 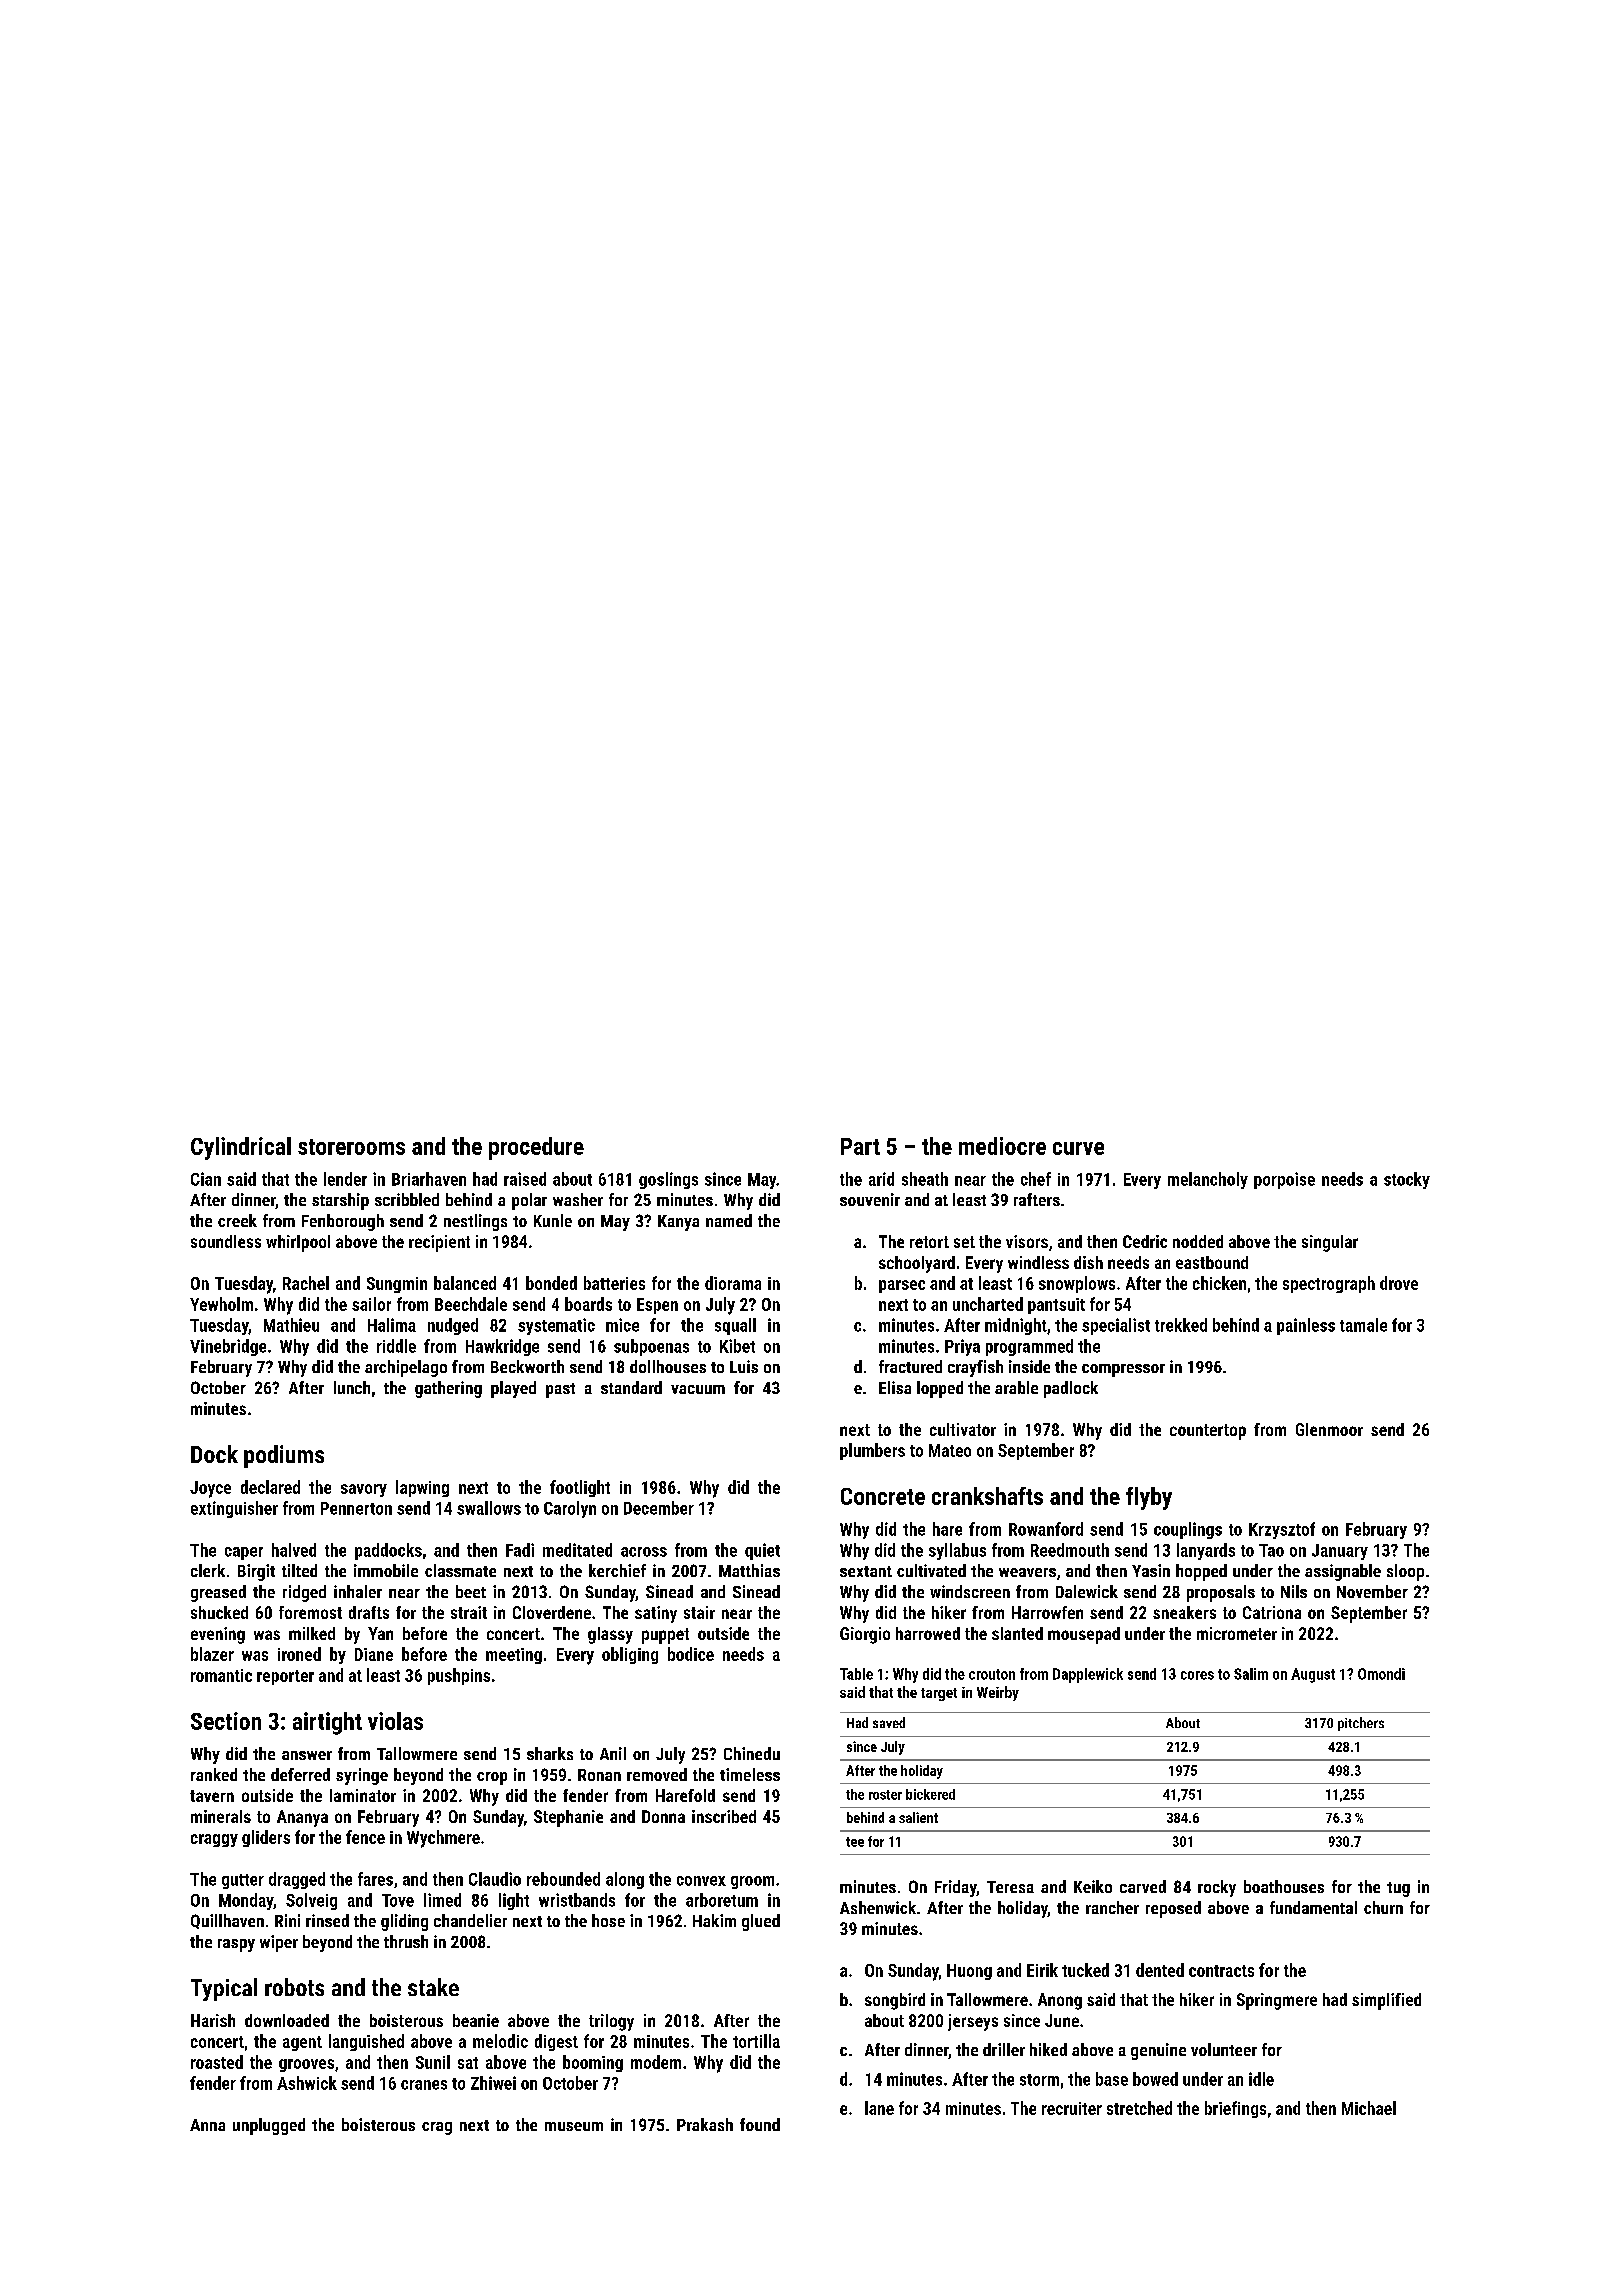 I want to click on Chinedu, so click(x=752, y=1753).
